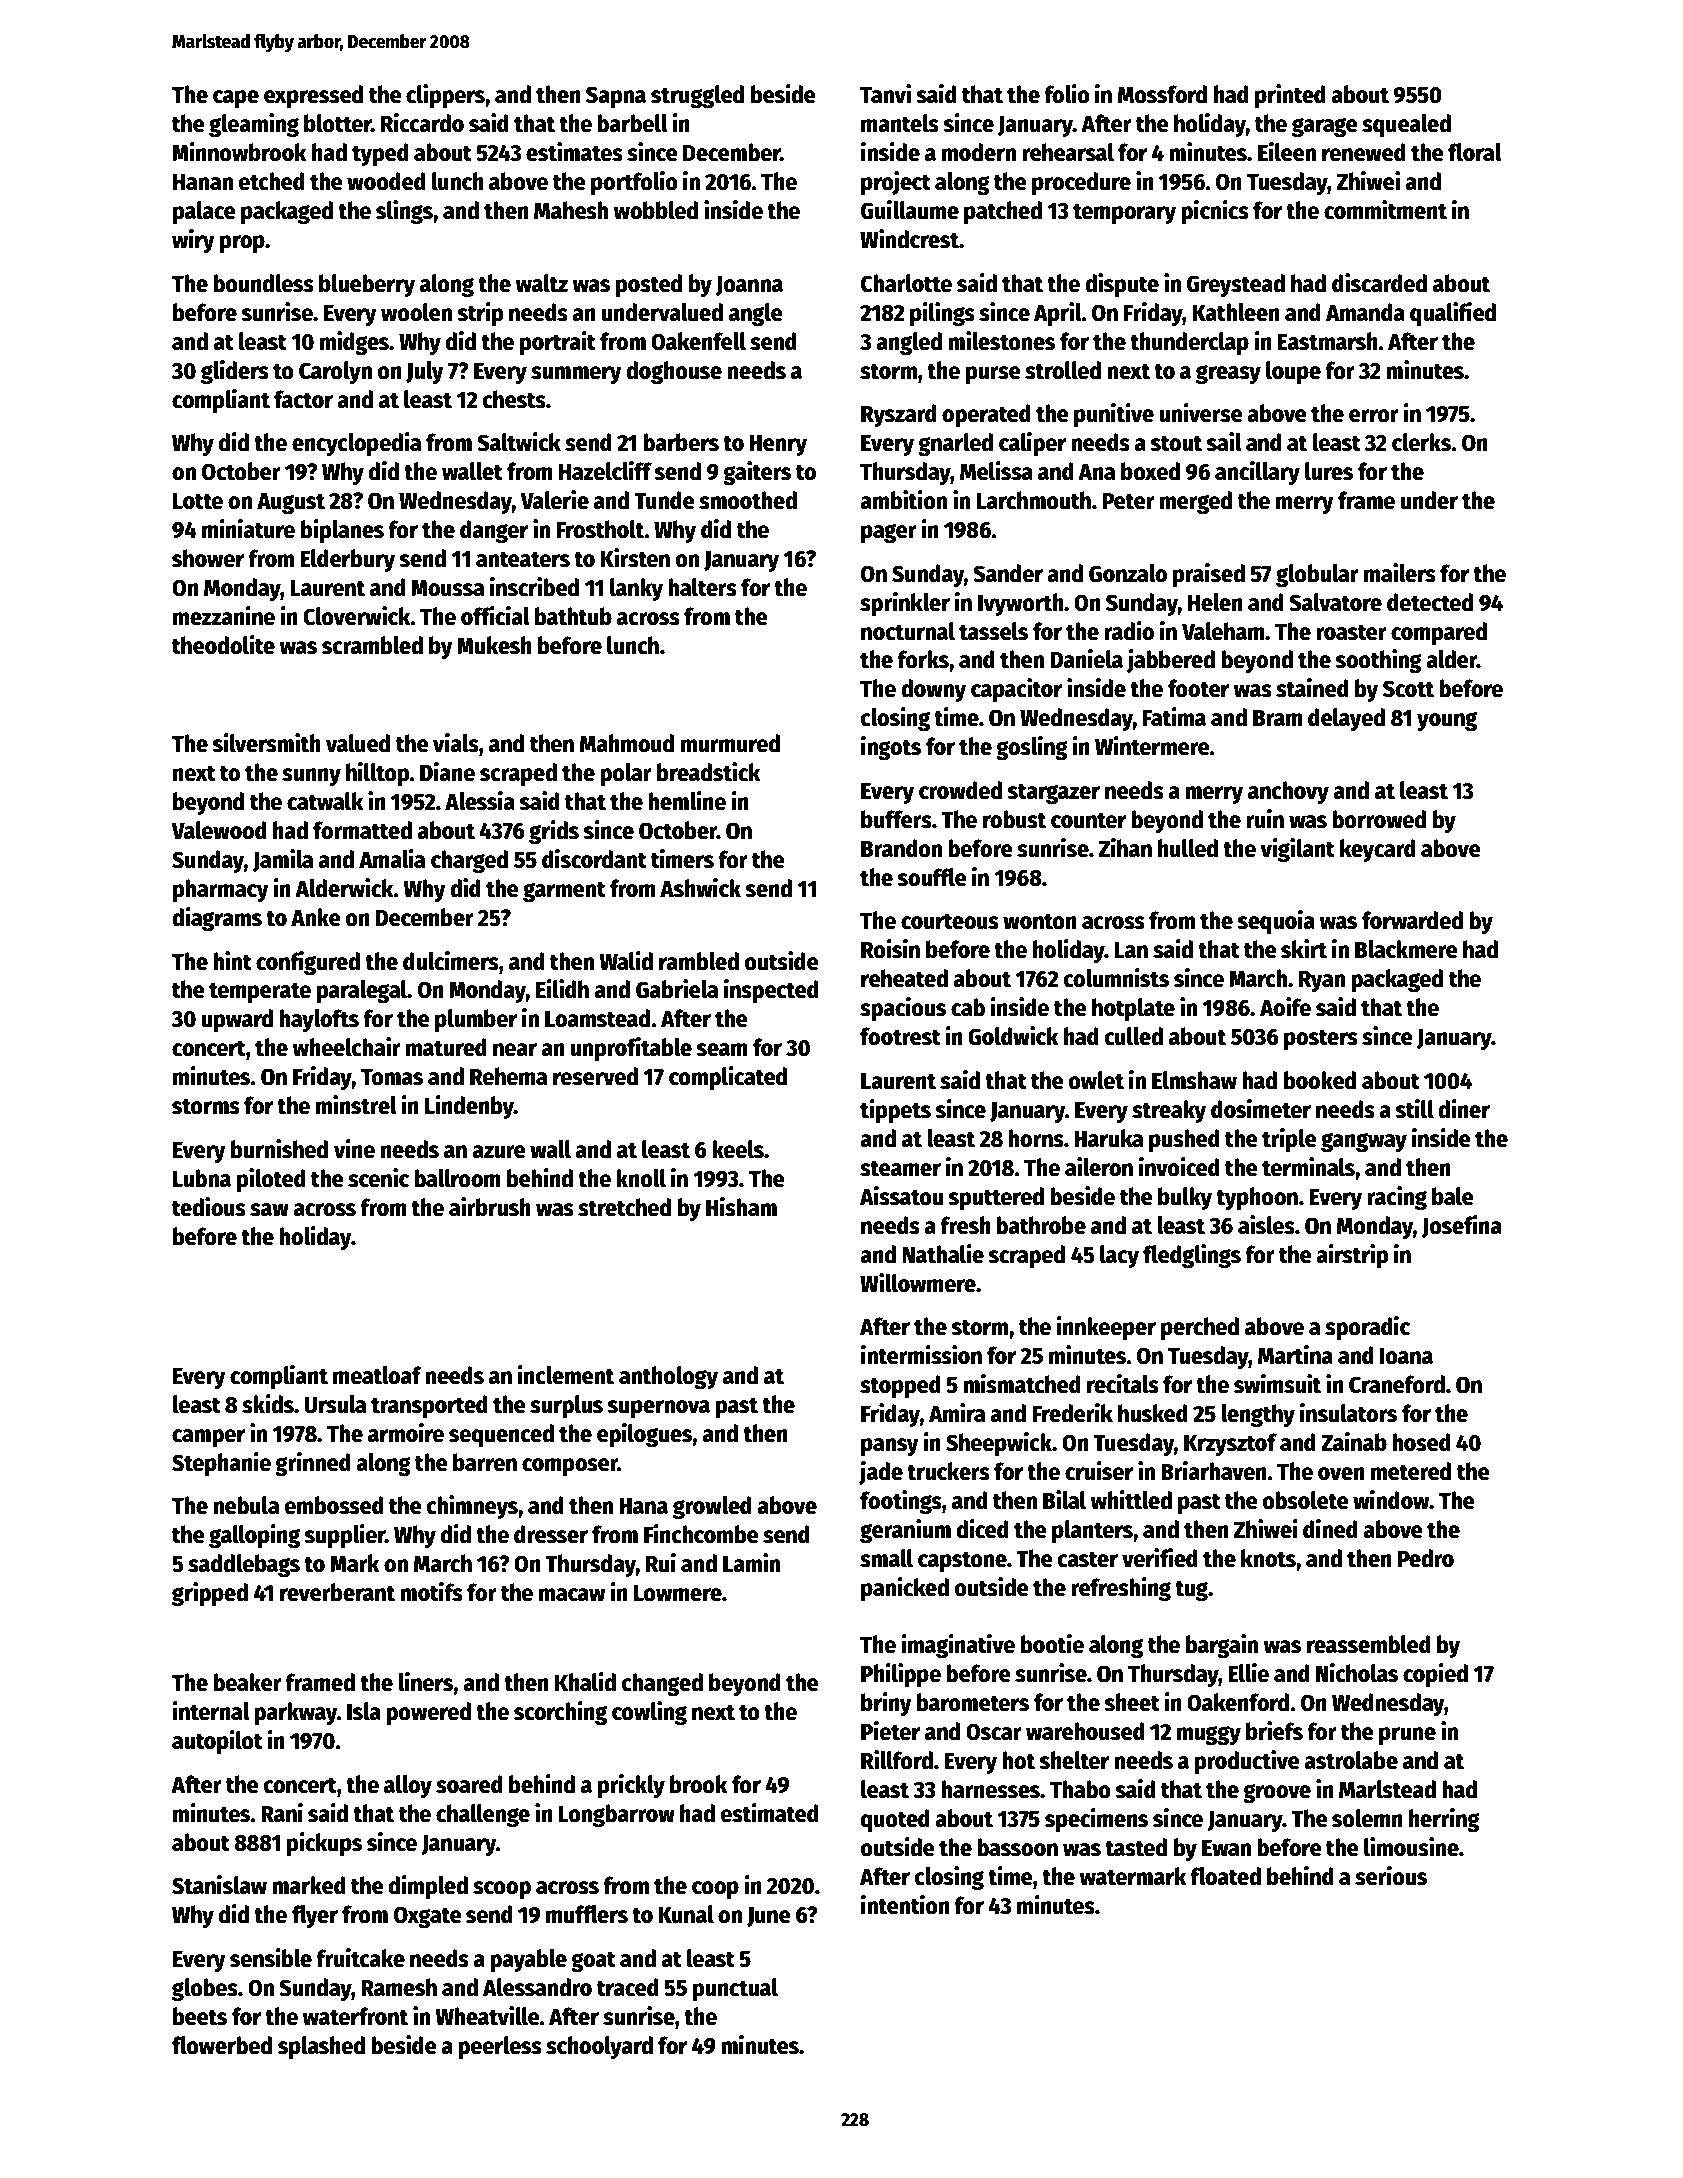  I want to click on halters, so click(702, 587).
